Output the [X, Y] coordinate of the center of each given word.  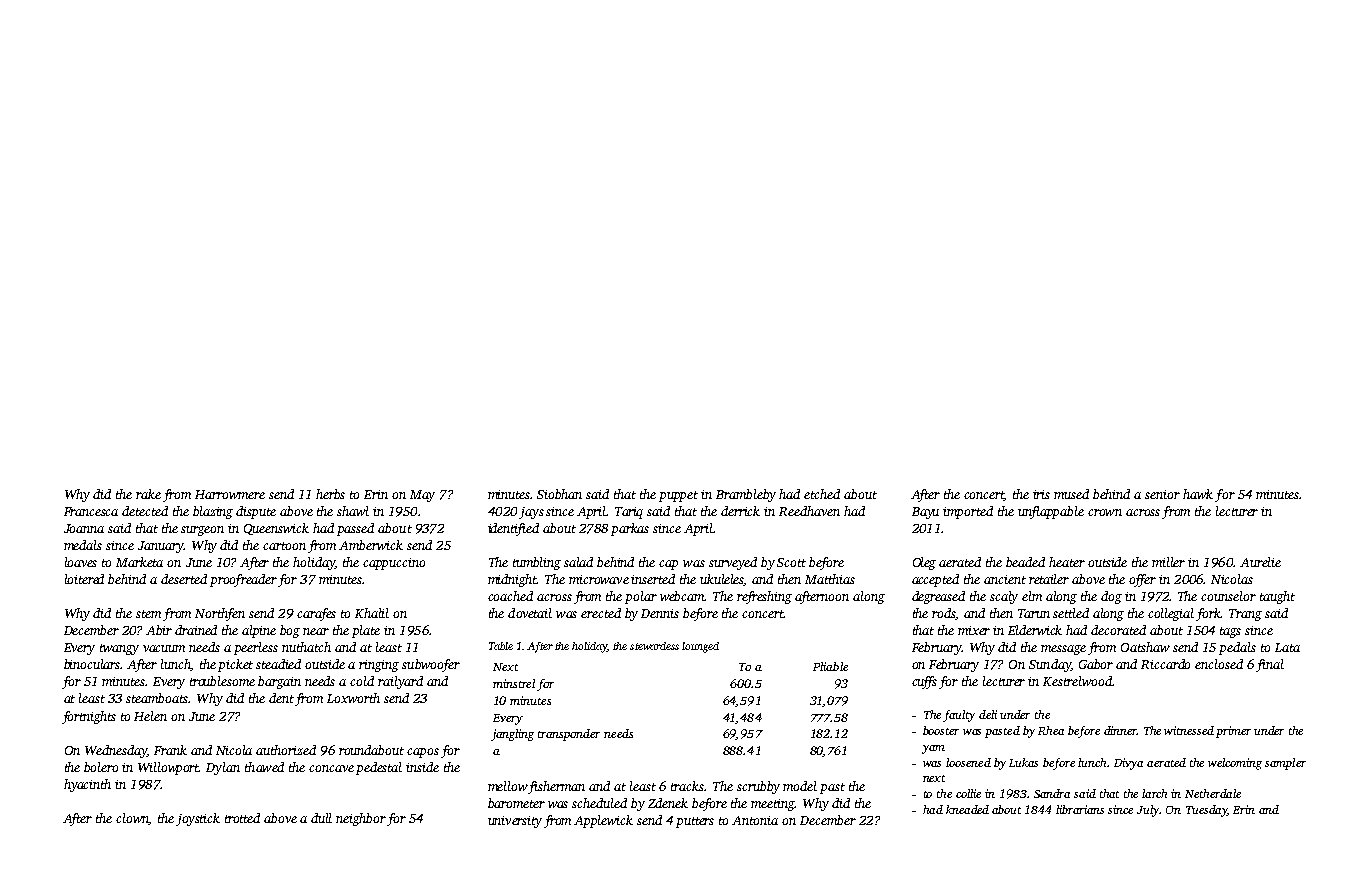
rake [148, 494]
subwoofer [431, 665]
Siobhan [559, 494]
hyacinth [87, 785]
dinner [1120, 730]
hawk [1198, 494]
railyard [400, 682]
